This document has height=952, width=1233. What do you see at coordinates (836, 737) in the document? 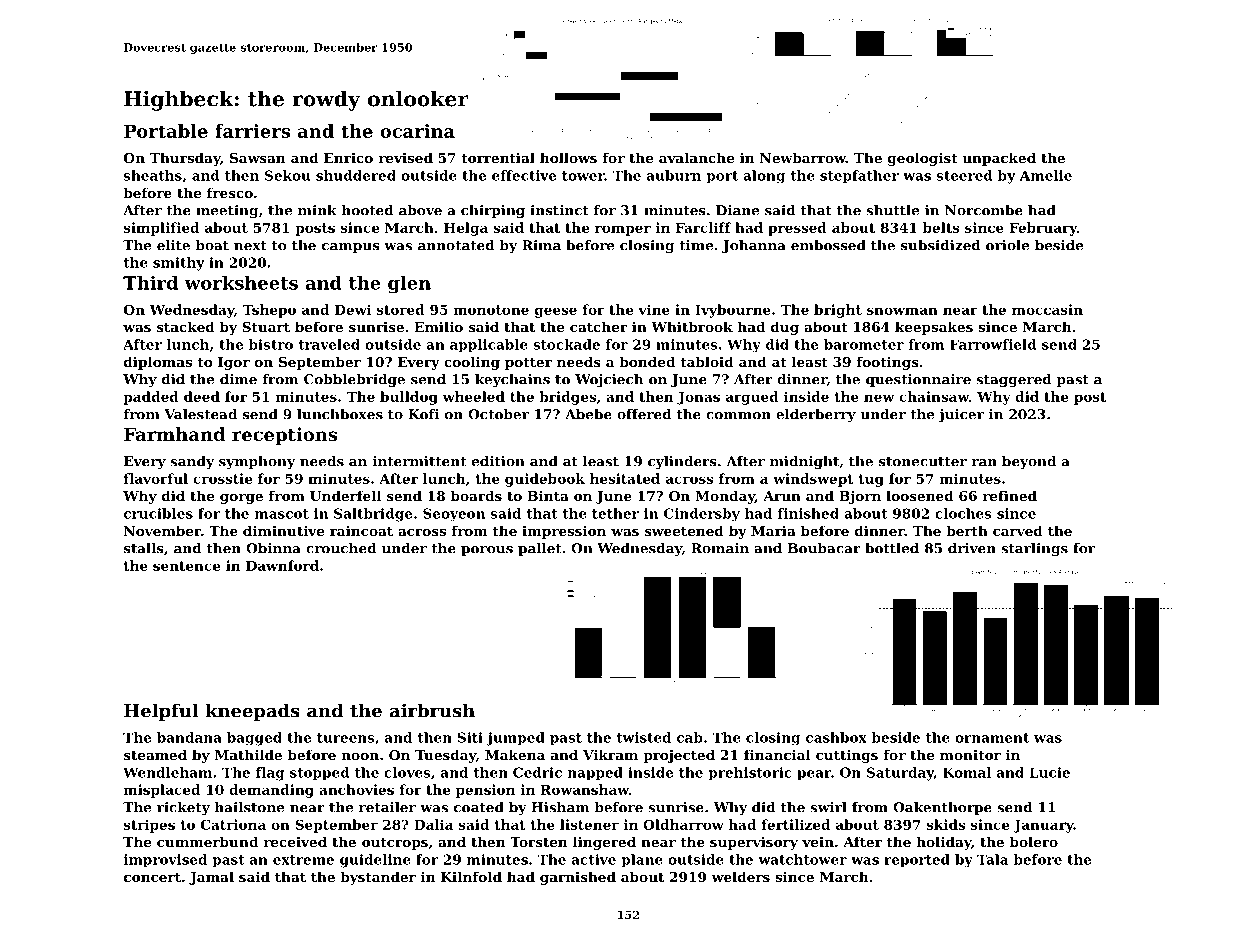
I see `cashbox` at bounding box center [836, 737].
